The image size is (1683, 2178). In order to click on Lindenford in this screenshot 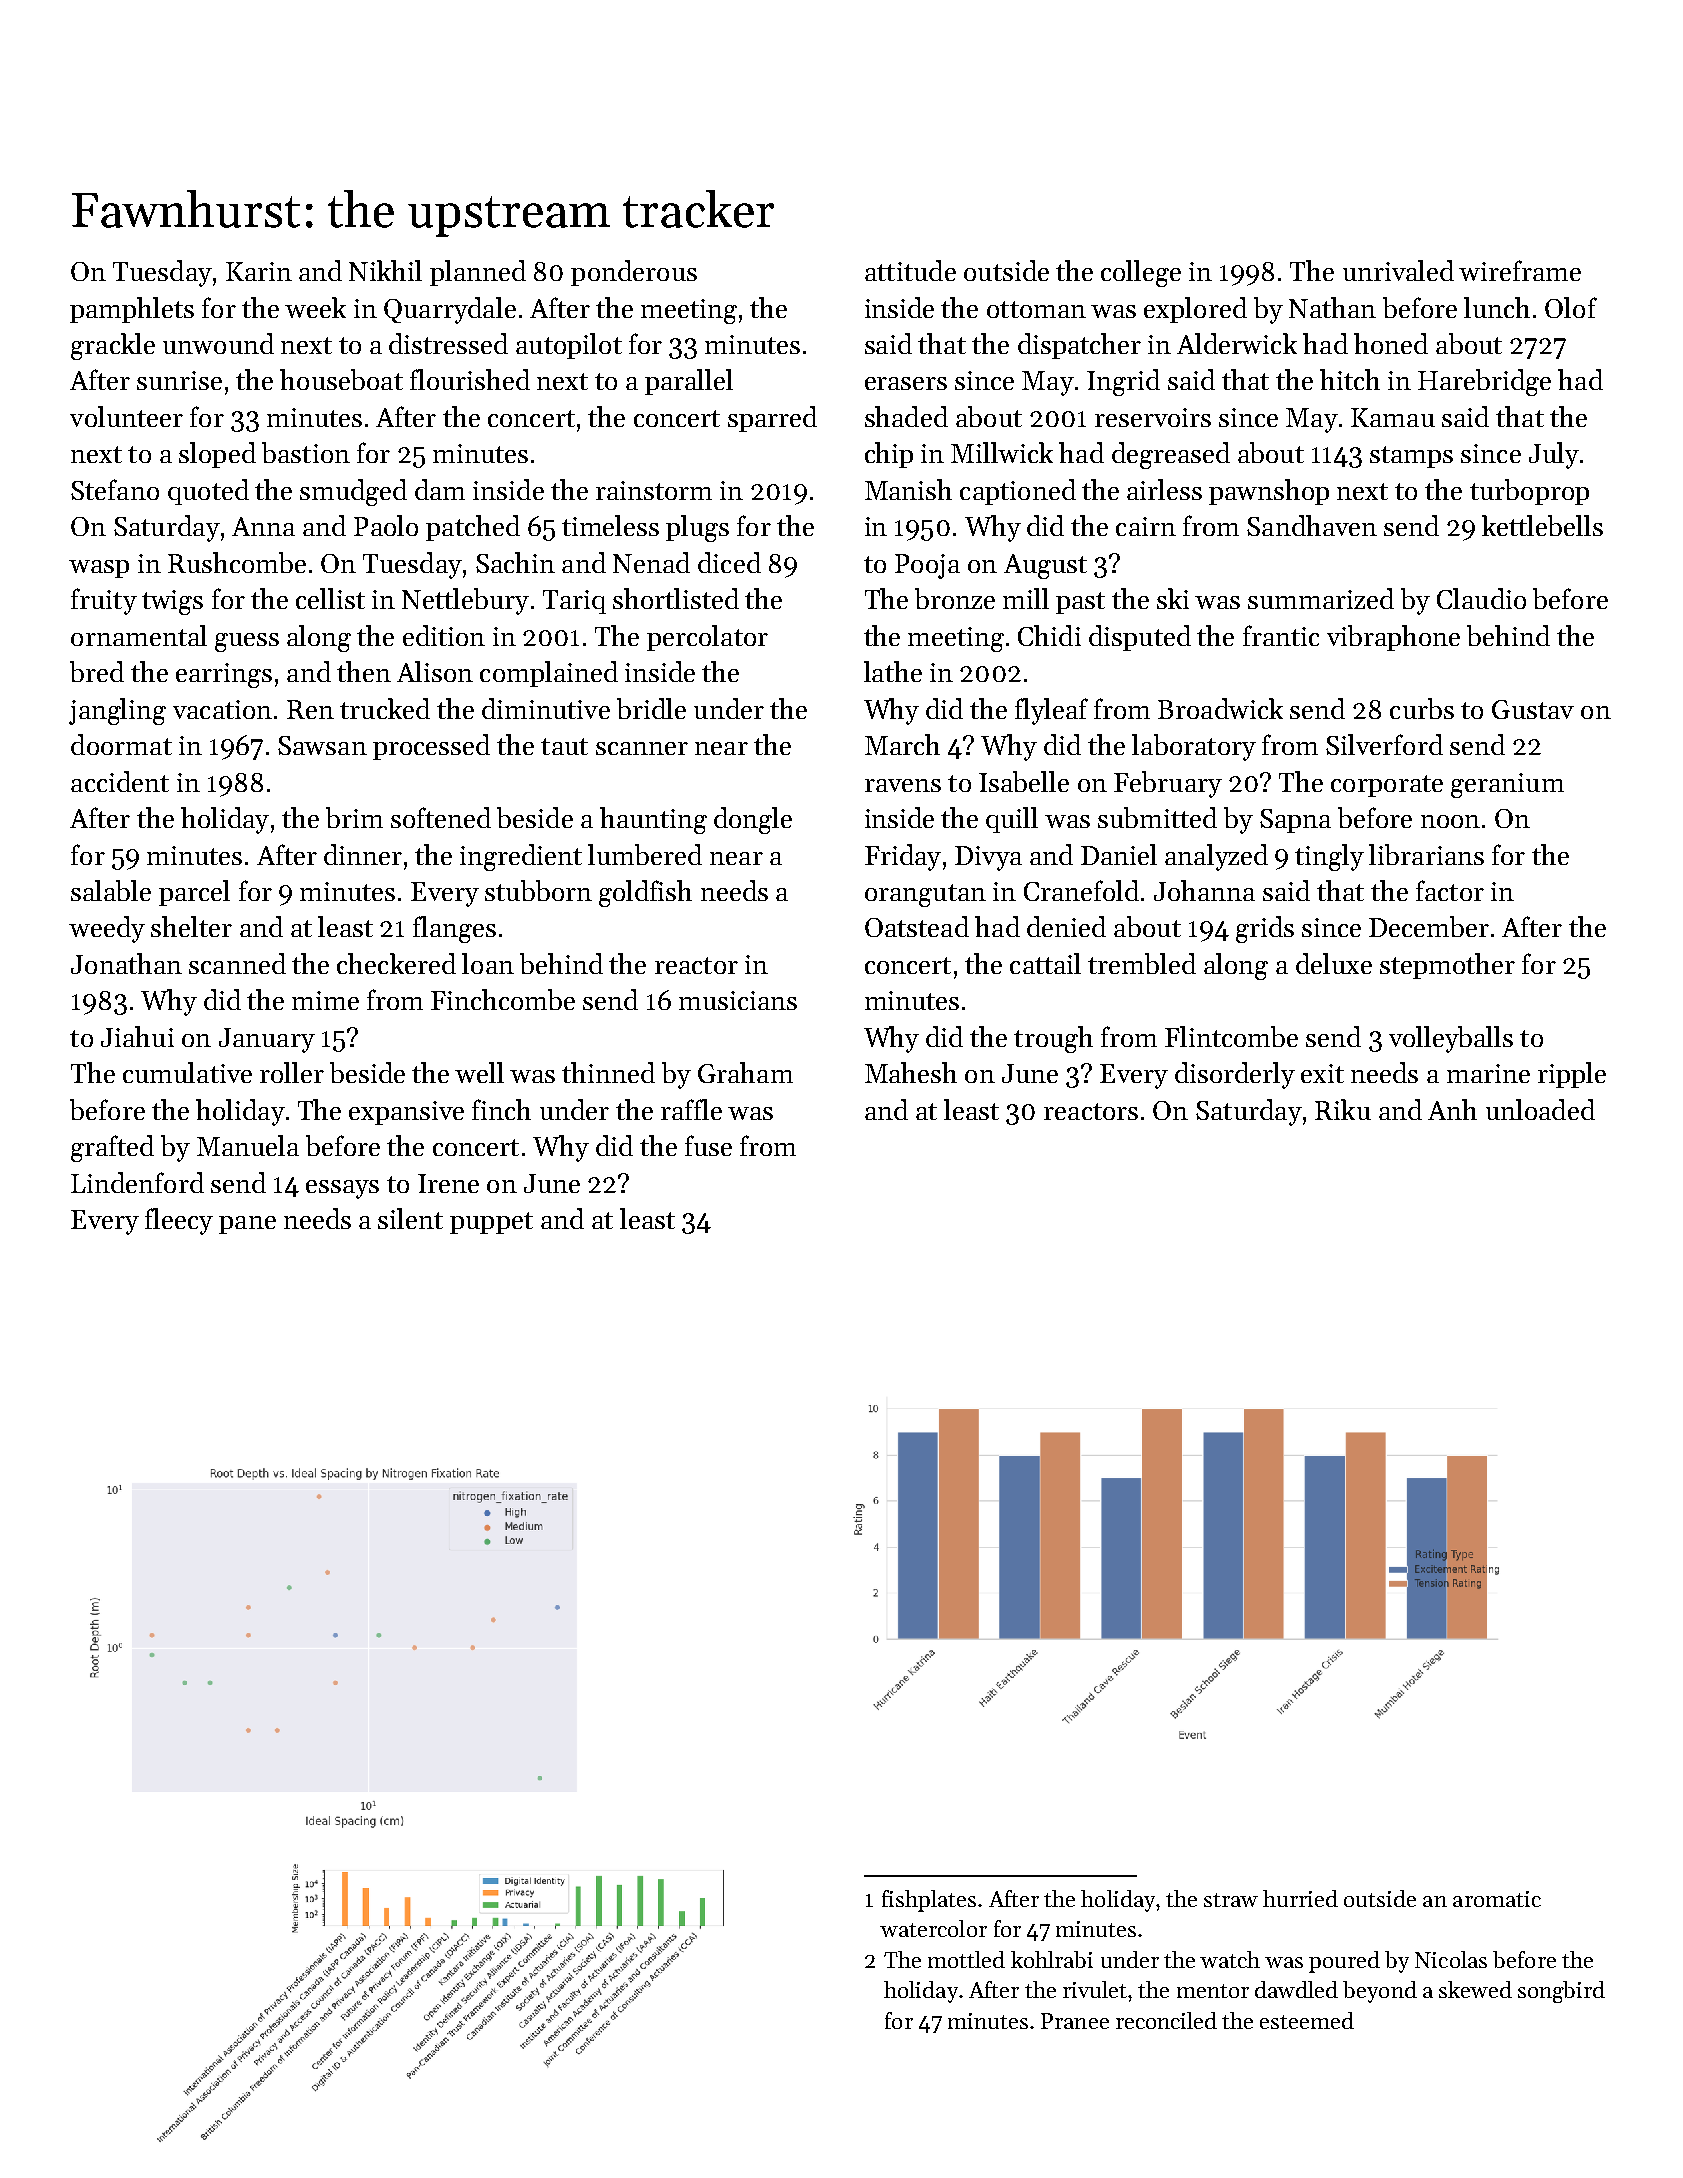, I will do `click(137, 1182)`.
